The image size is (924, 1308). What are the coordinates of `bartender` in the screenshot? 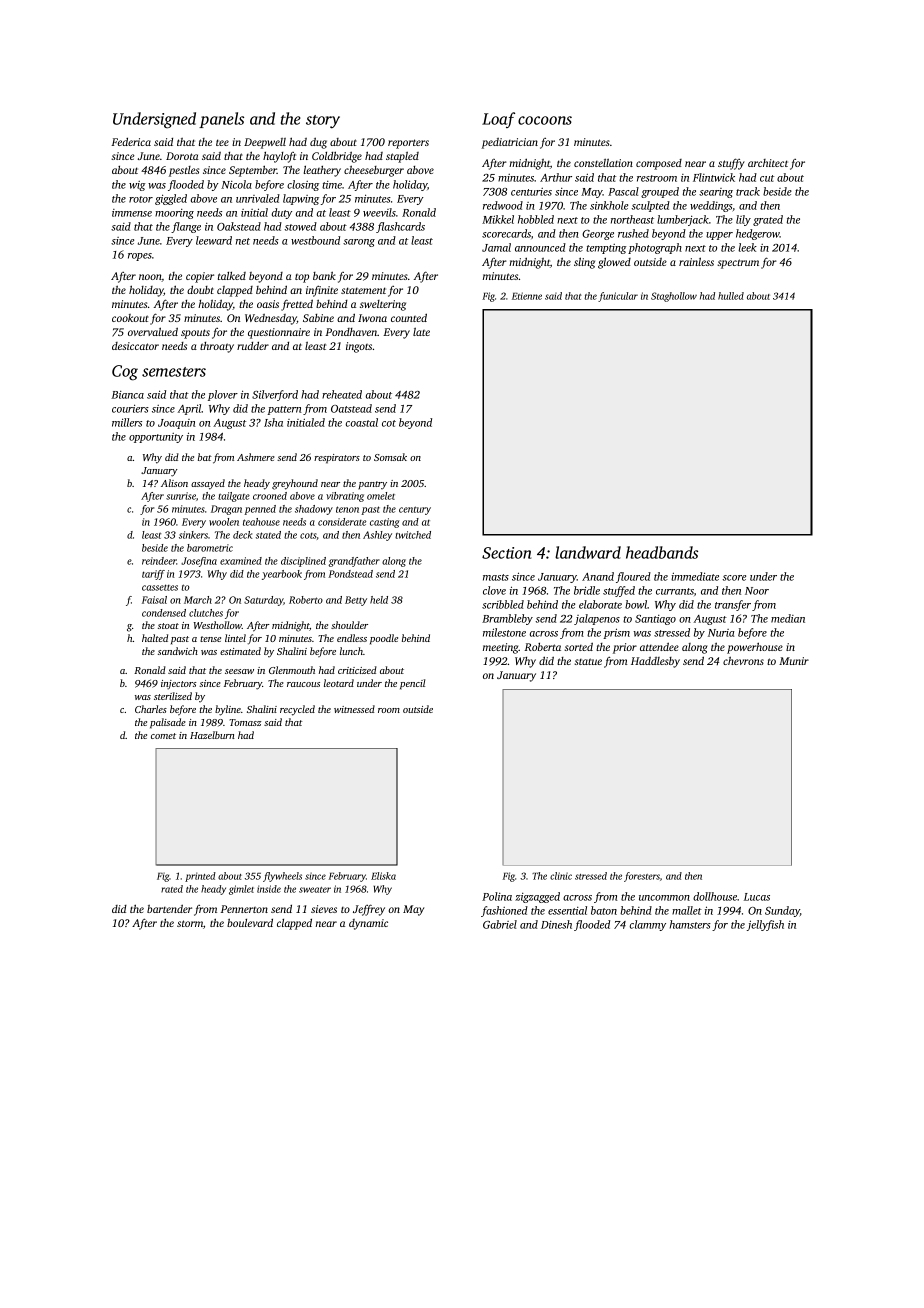 It's located at (169, 908).
